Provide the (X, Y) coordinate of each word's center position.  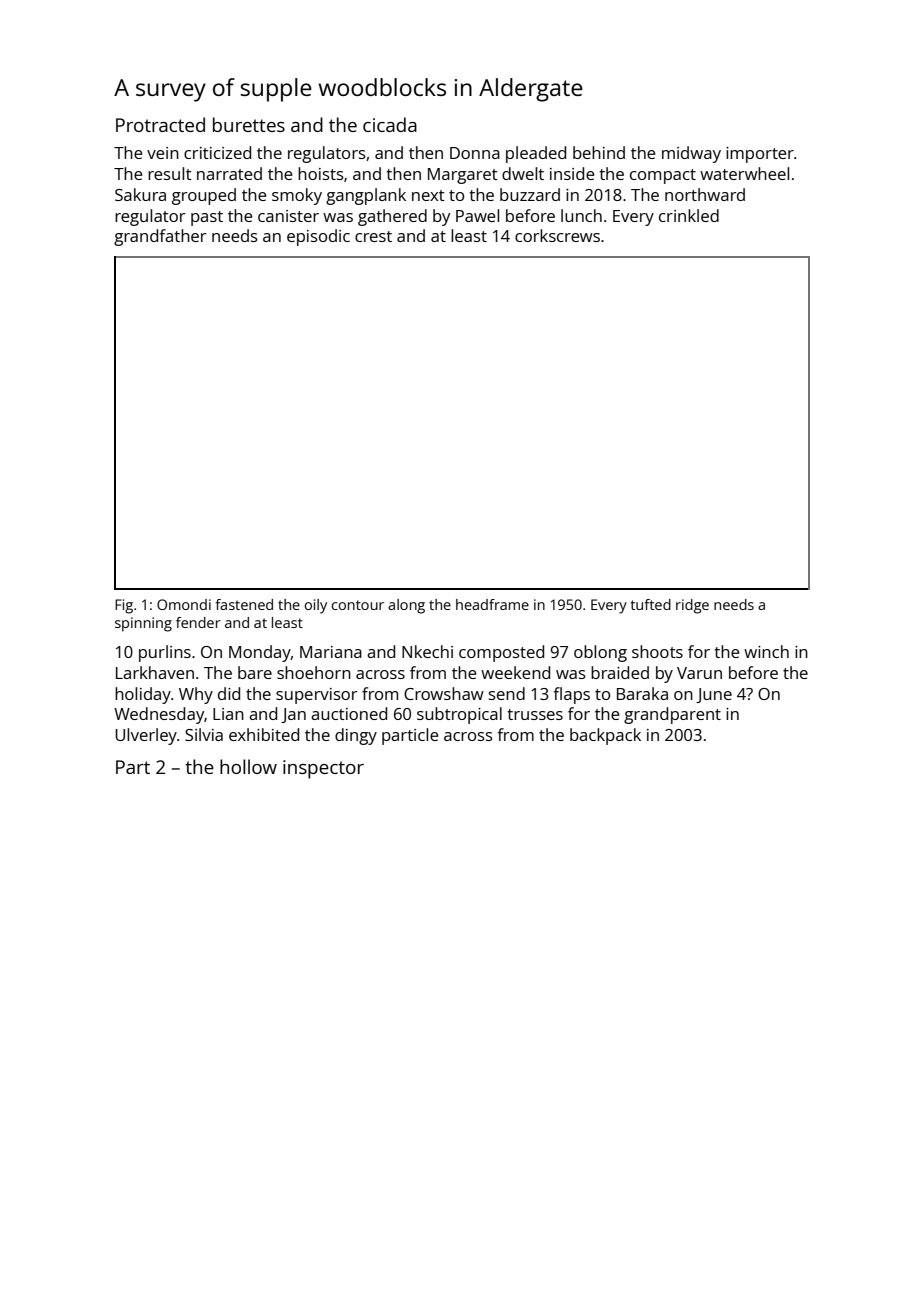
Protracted (160, 124)
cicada (390, 124)
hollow (248, 766)
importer (760, 155)
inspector (323, 769)
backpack (605, 736)
